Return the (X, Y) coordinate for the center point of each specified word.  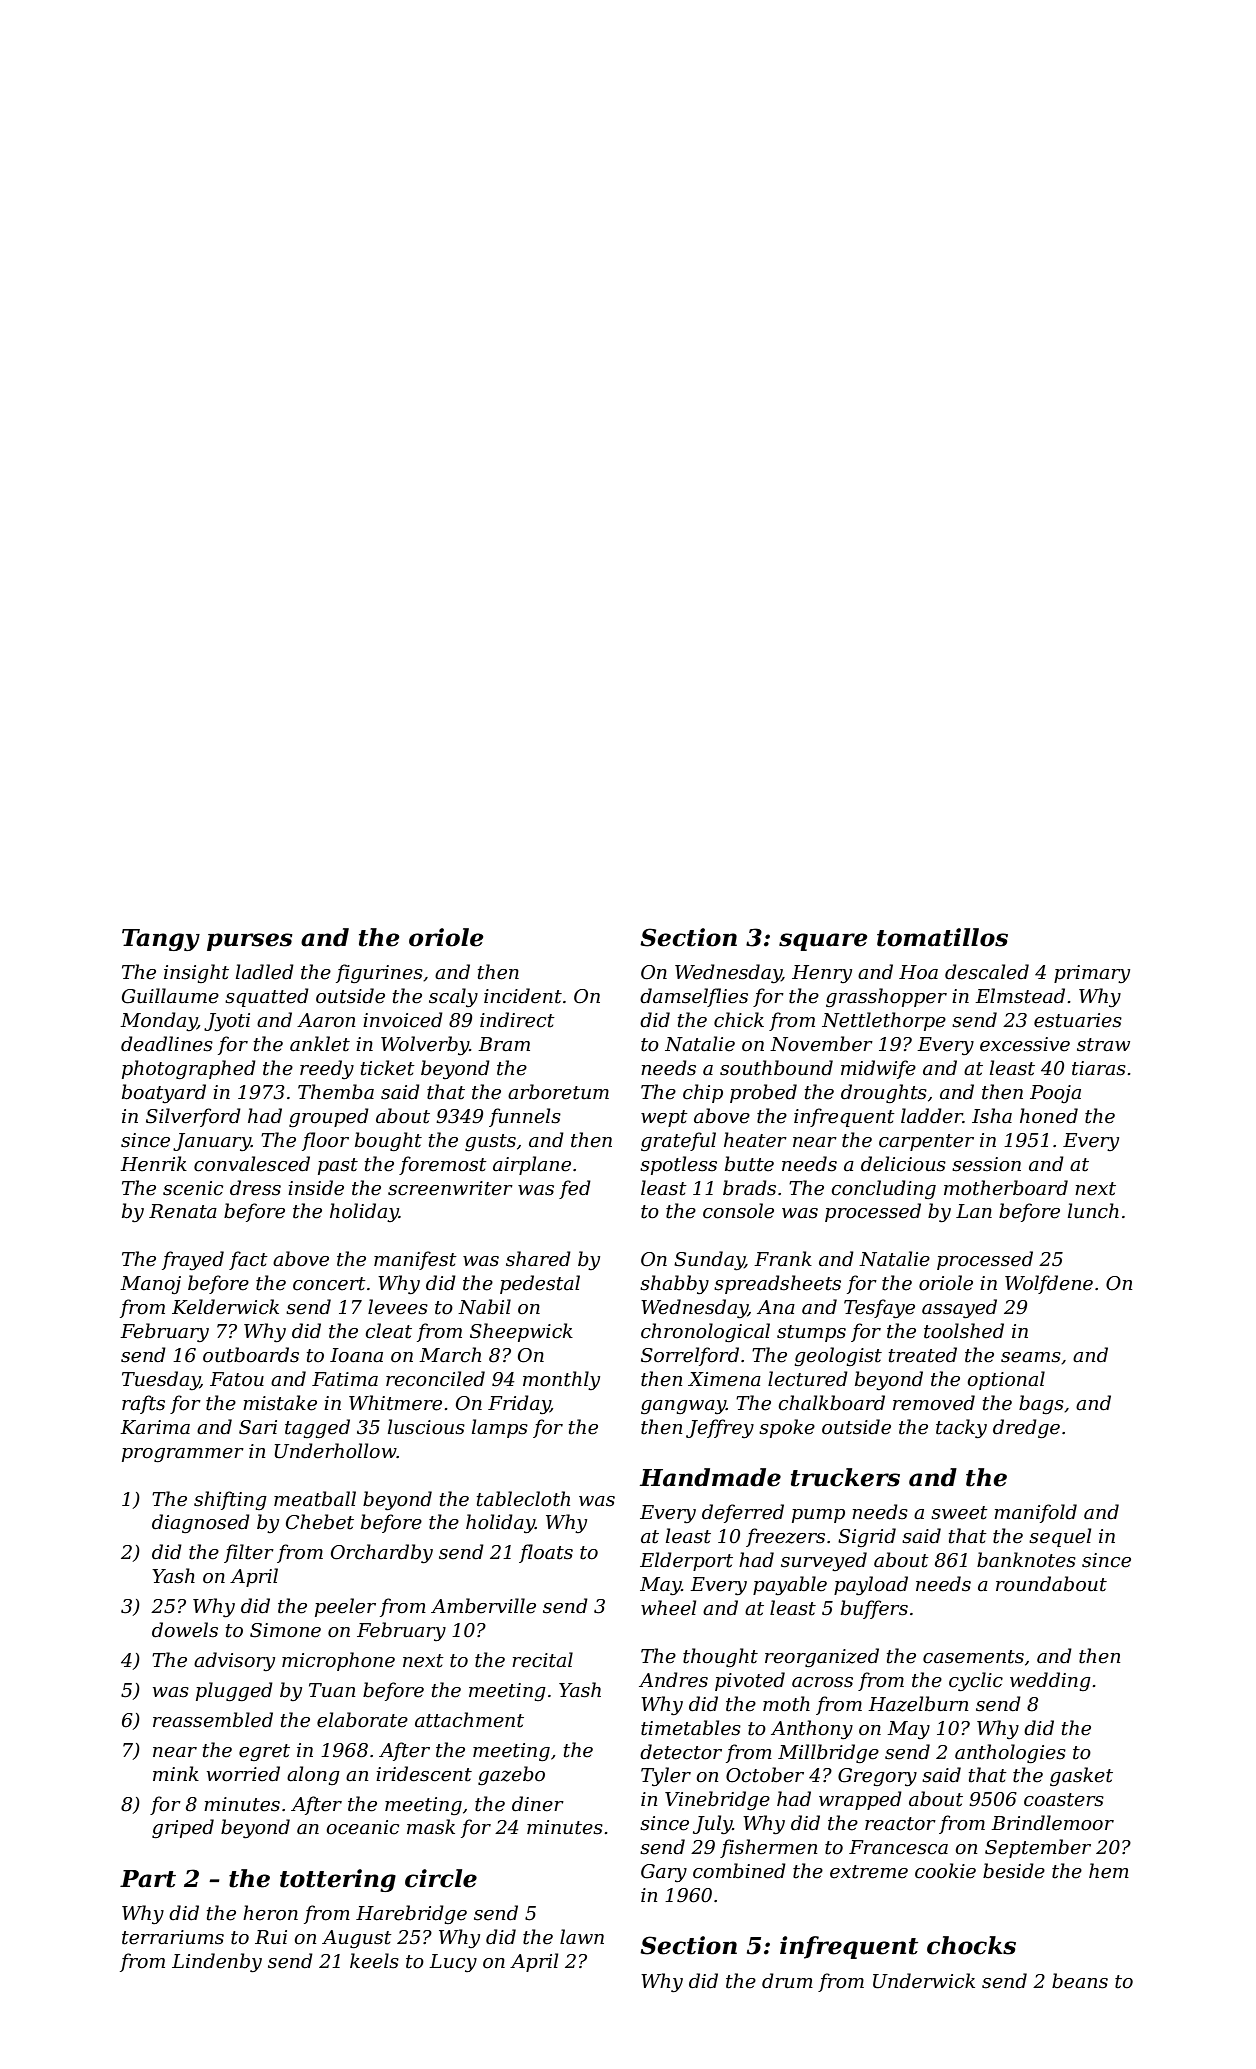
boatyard (164, 1093)
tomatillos (942, 937)
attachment (469, 1720)
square (823, 942)
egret (264, 1752)
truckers (845, 1477)
